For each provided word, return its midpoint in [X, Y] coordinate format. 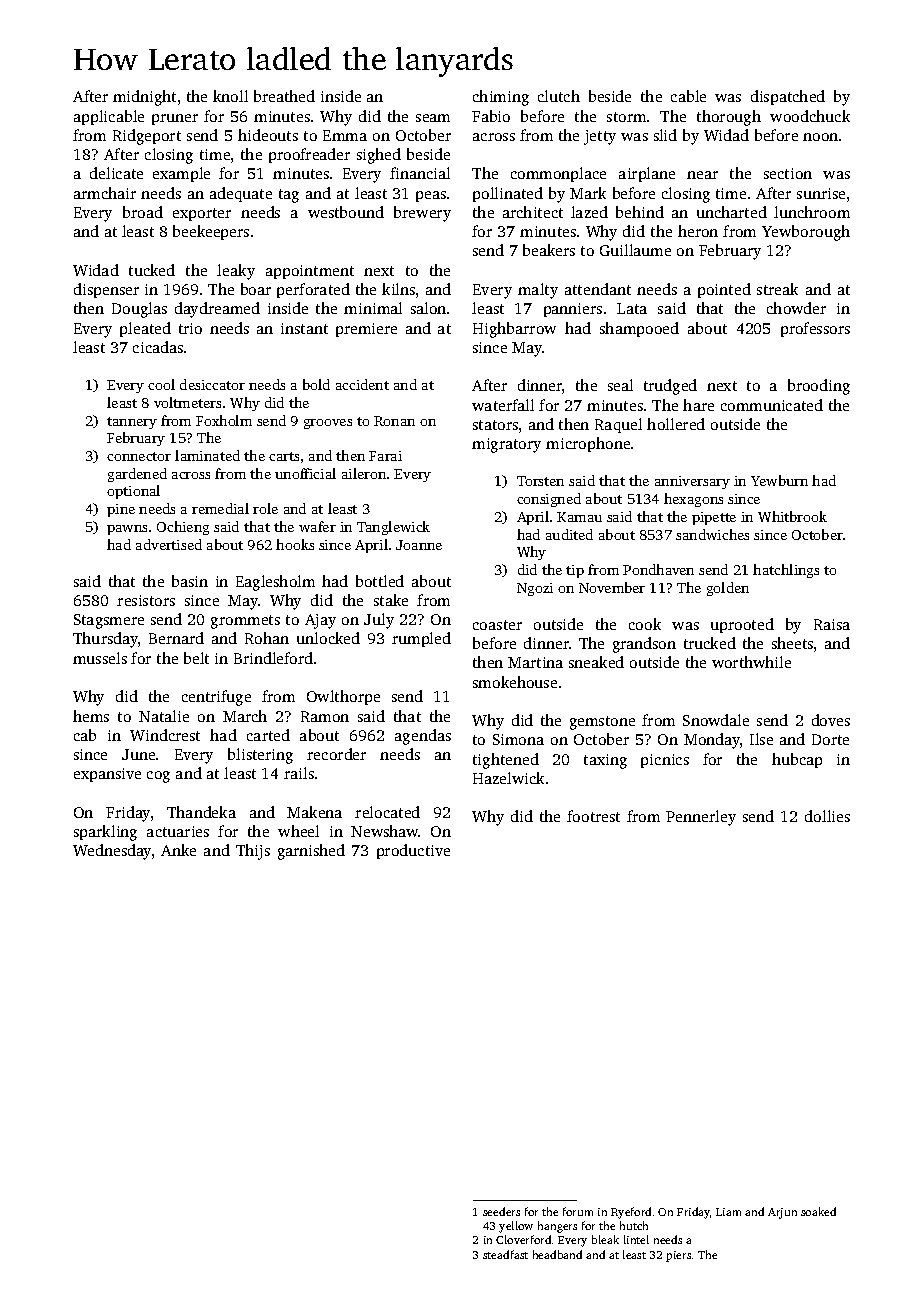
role [265, 508]
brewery [422, 214]
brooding [819, 387]
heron [698, 231]
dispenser [106, 290]
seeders [501, 1211]
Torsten [540, 481]
